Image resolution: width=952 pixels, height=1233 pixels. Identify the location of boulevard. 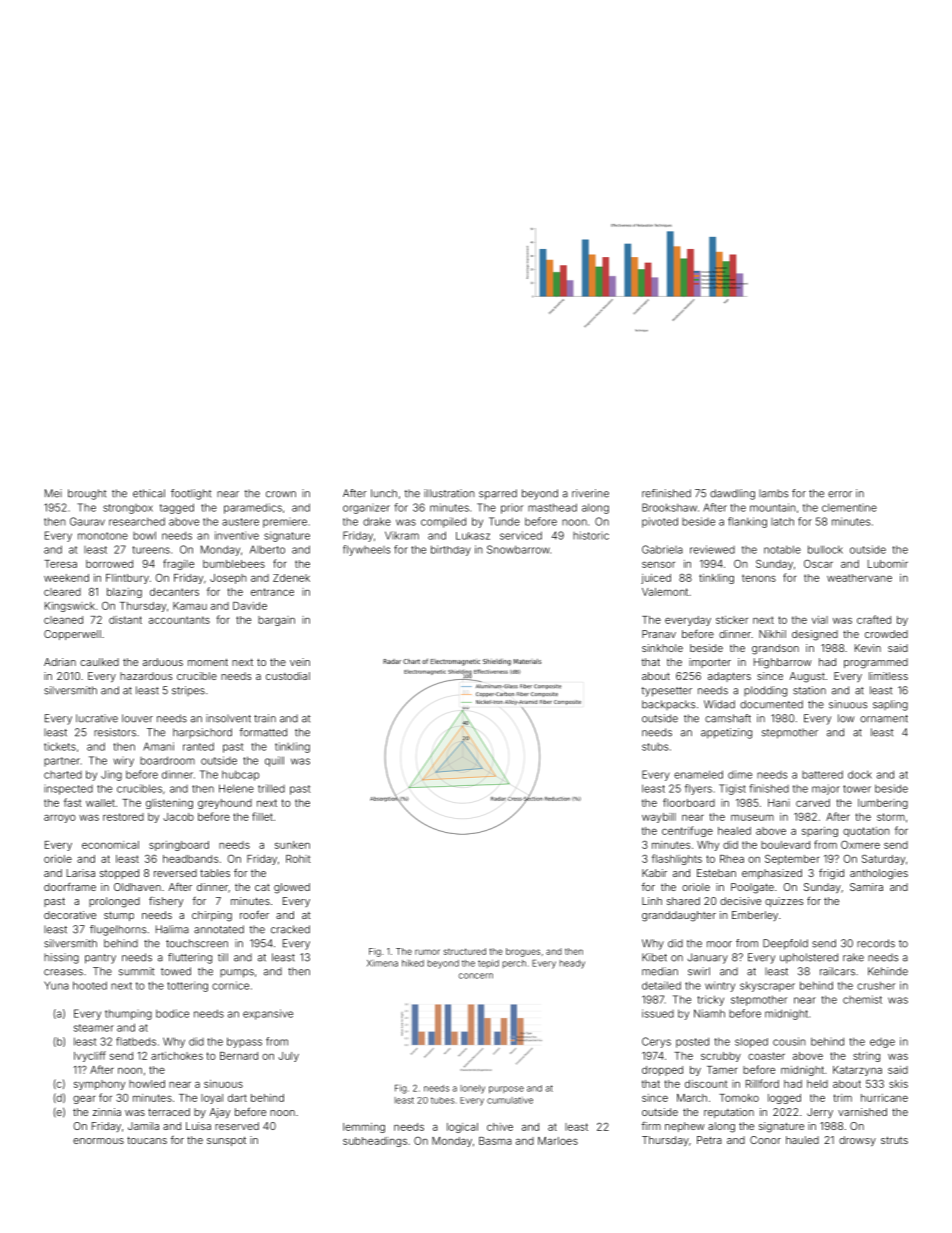
(785, 845).
